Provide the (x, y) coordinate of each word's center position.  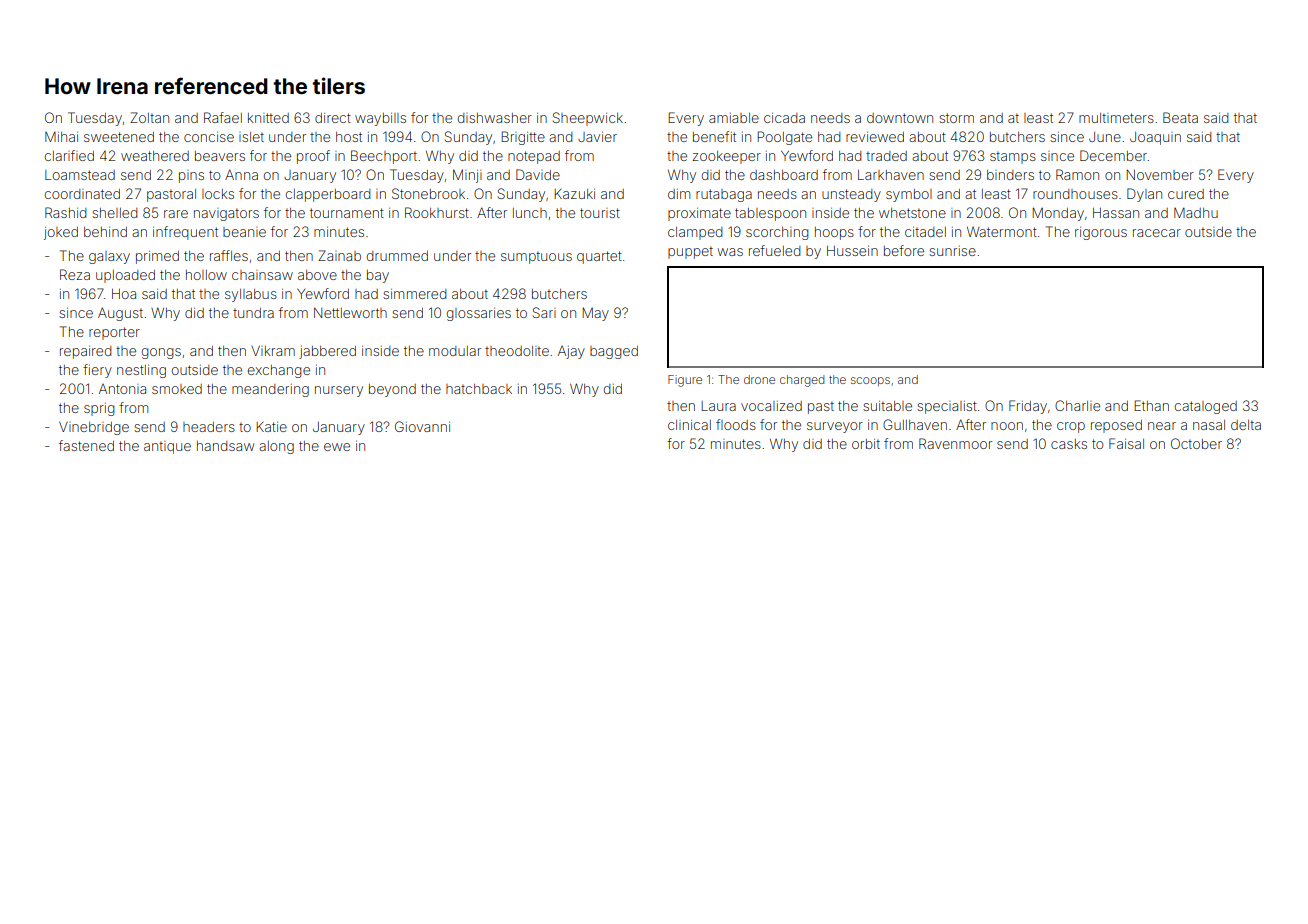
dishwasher (495, 118)
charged (802, 381)
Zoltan (149, 117)
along (276, 447)
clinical (689, 425)
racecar (1157, 233)
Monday (1058, 214)
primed (157, 257)
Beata (1180, 117)
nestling (141, 371)
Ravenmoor (955, 443)
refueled (774, 250)
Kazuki (574, 194)
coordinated (82, 194)
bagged (614, 352)
